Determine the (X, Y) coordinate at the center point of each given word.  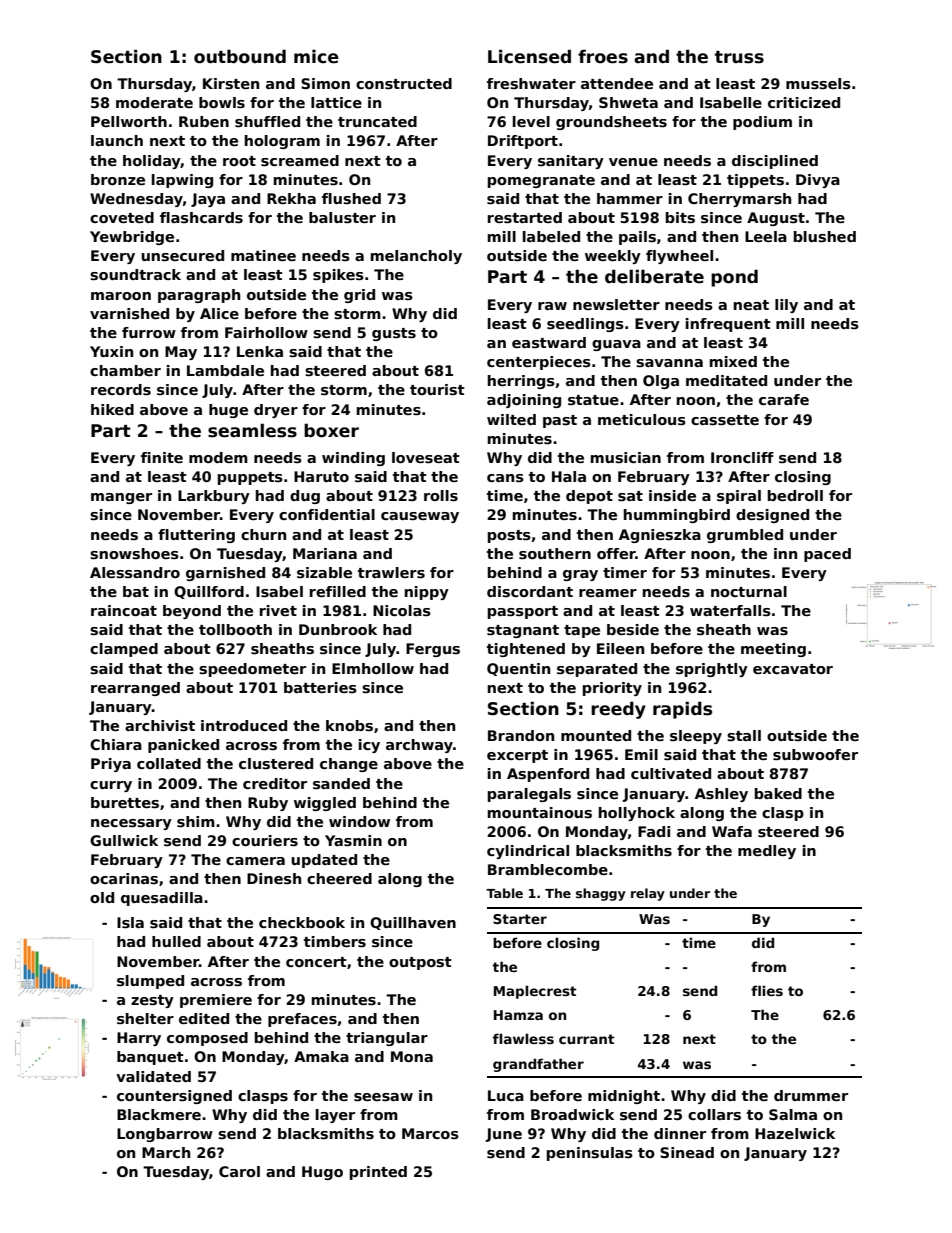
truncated (377, 121)
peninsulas (590, 1154)
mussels (818, 83)
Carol (239, 1171)
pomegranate (541, 181)
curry (111, 786)
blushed (825, 236)
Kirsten (231, 83)
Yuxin (111, 351)
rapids (682, 710)
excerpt (517, 756)
